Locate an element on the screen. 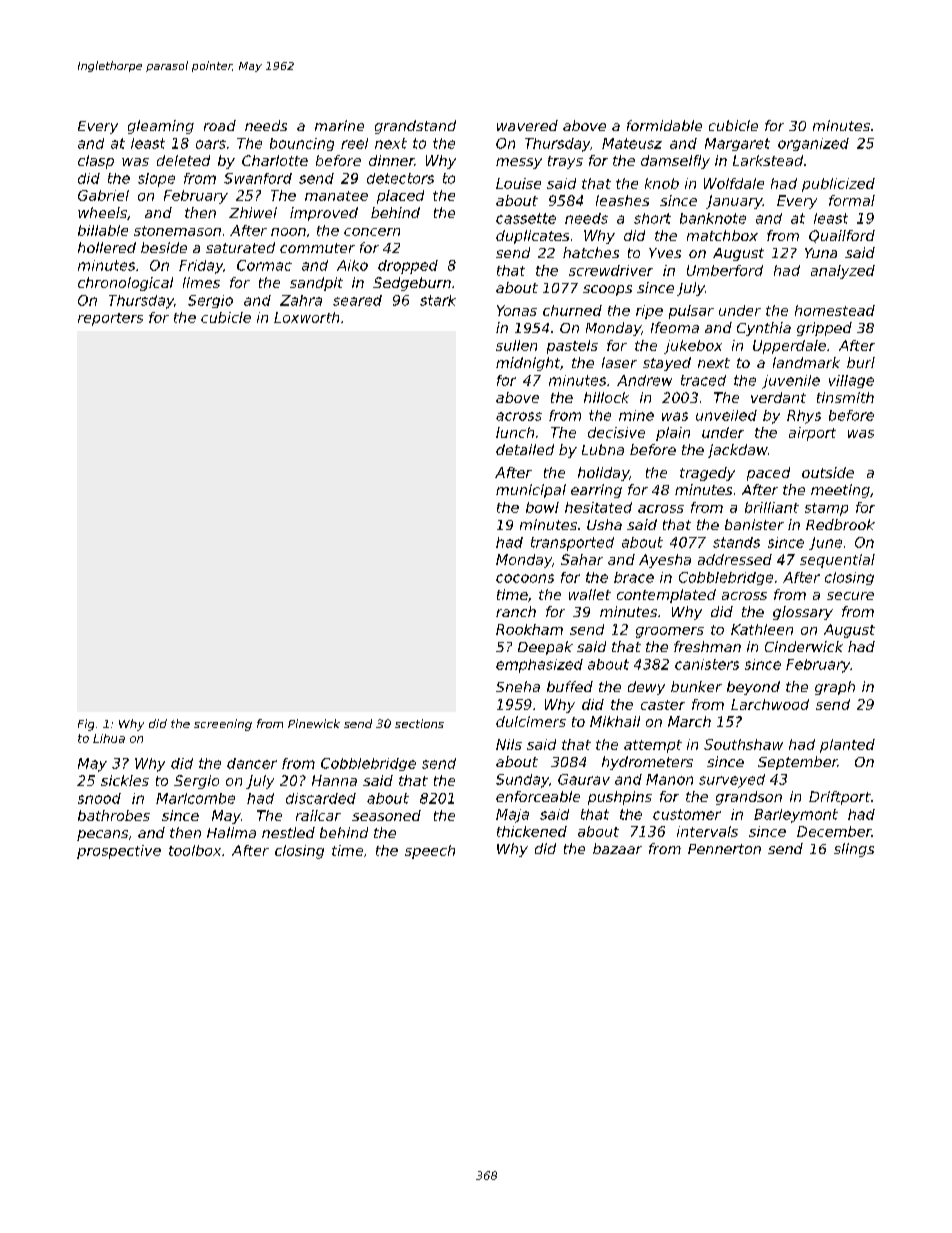 Image resolution: width=952 pixels, height=1233 pixels. Fig is located at coordinates (86, 725).
